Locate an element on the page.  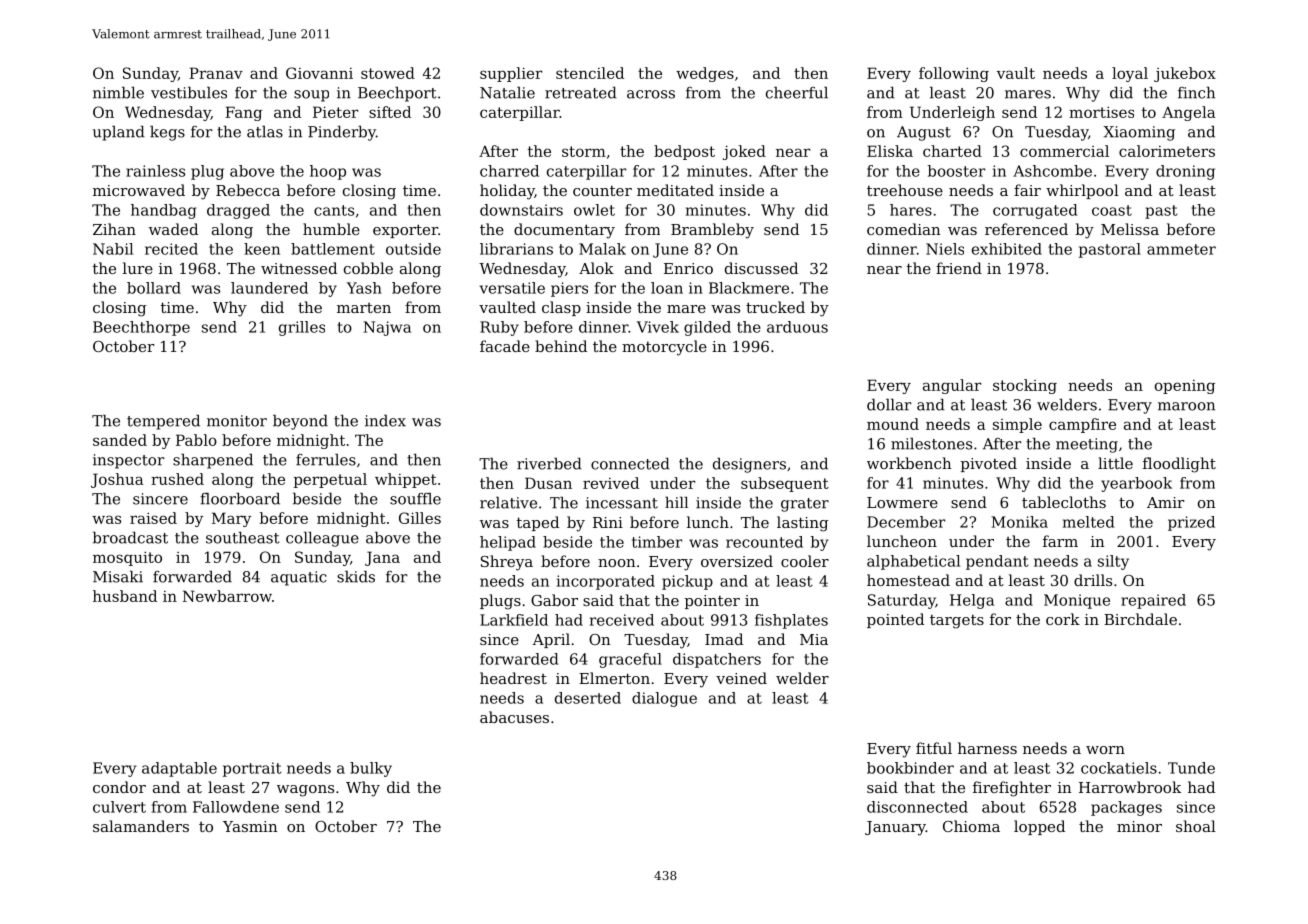
adaptable is located at coordinates (179, 769).
